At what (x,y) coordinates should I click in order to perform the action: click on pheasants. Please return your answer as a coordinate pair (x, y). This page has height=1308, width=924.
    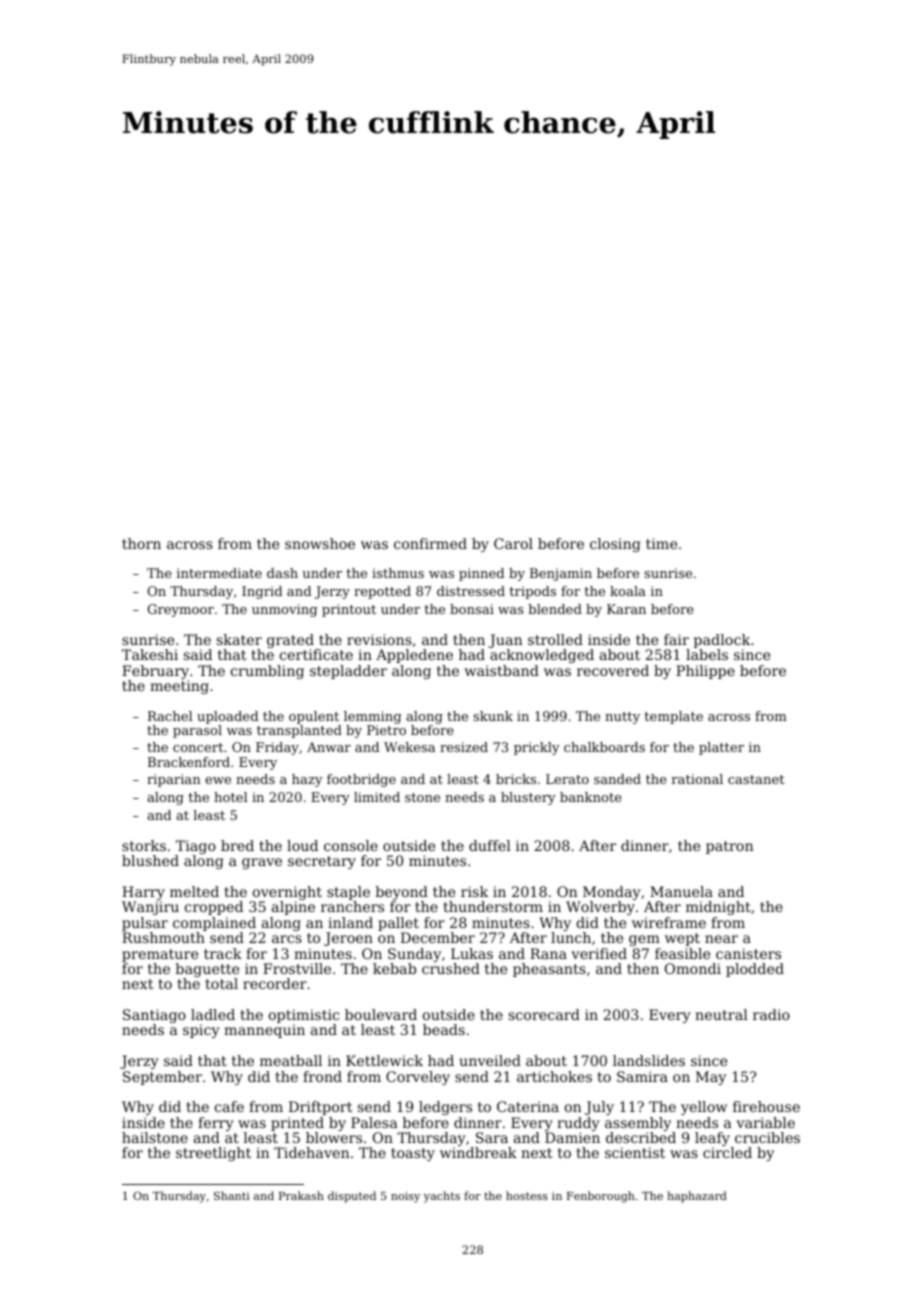
    Looking at the image, I should click on (549, 970).
